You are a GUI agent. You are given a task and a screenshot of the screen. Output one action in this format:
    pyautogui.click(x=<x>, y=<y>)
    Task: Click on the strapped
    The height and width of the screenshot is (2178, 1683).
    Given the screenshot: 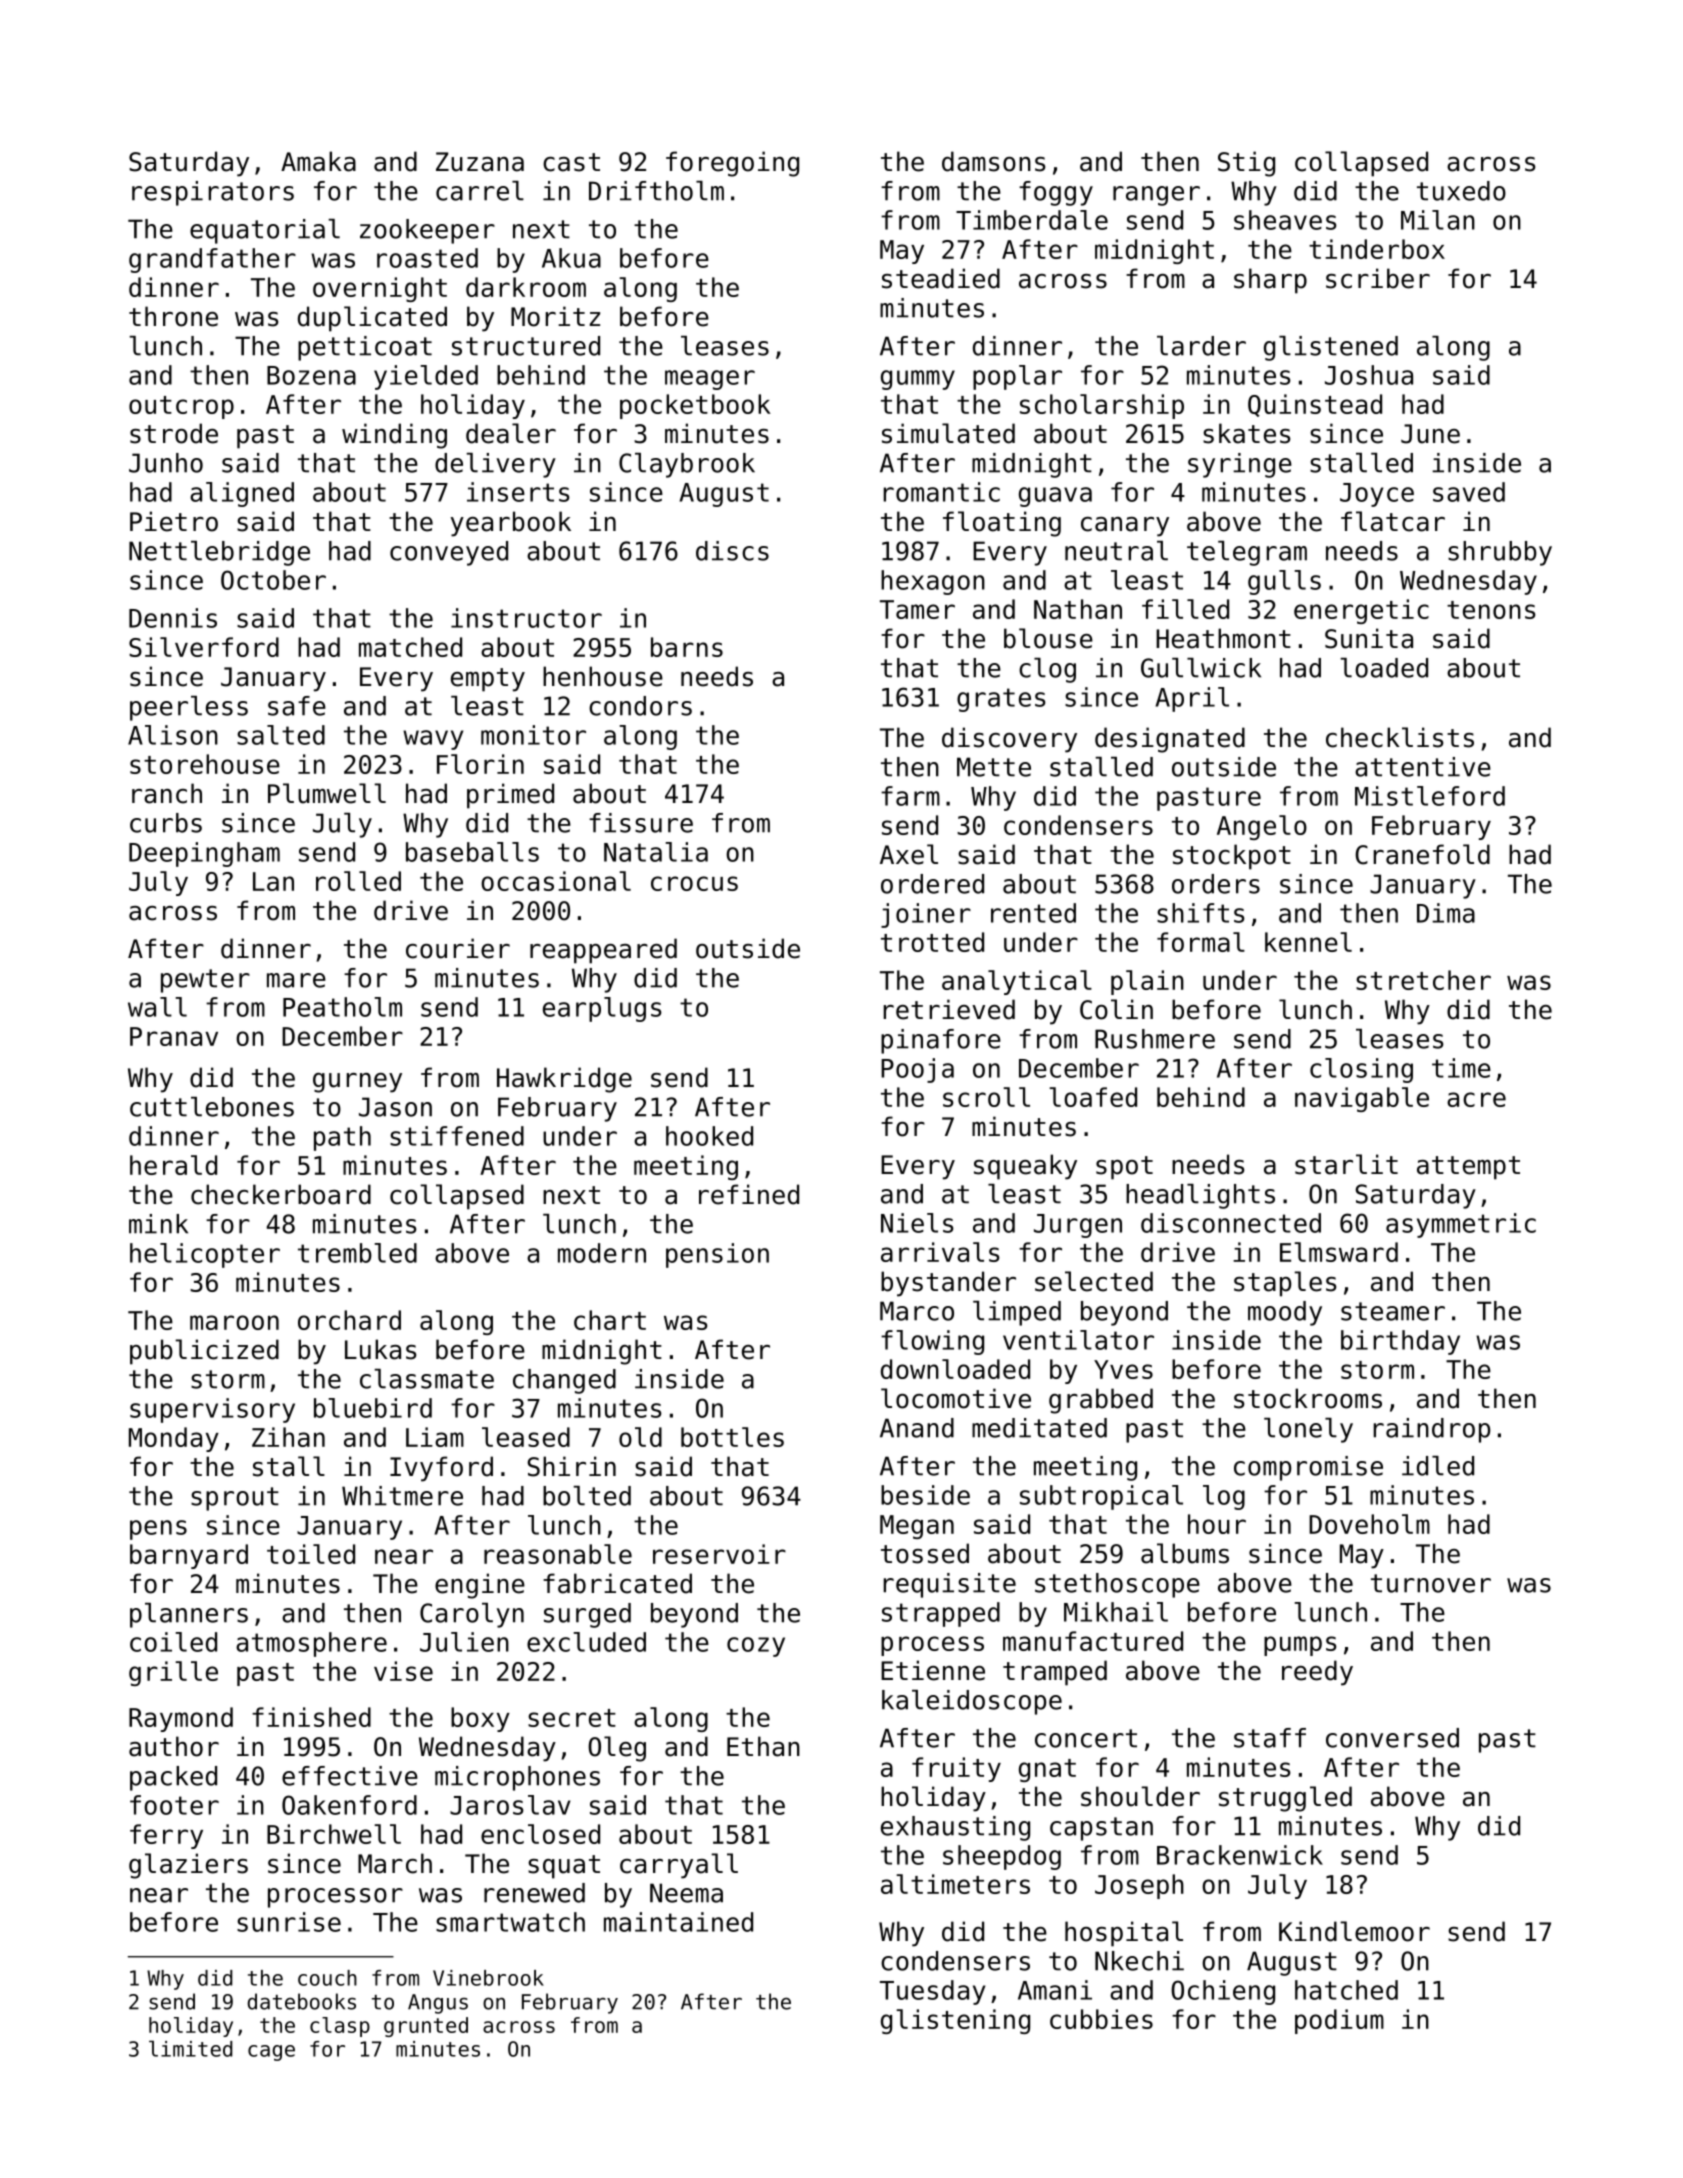 What is the action you would take?
    pyautogui.click(x=941, y=1614)
